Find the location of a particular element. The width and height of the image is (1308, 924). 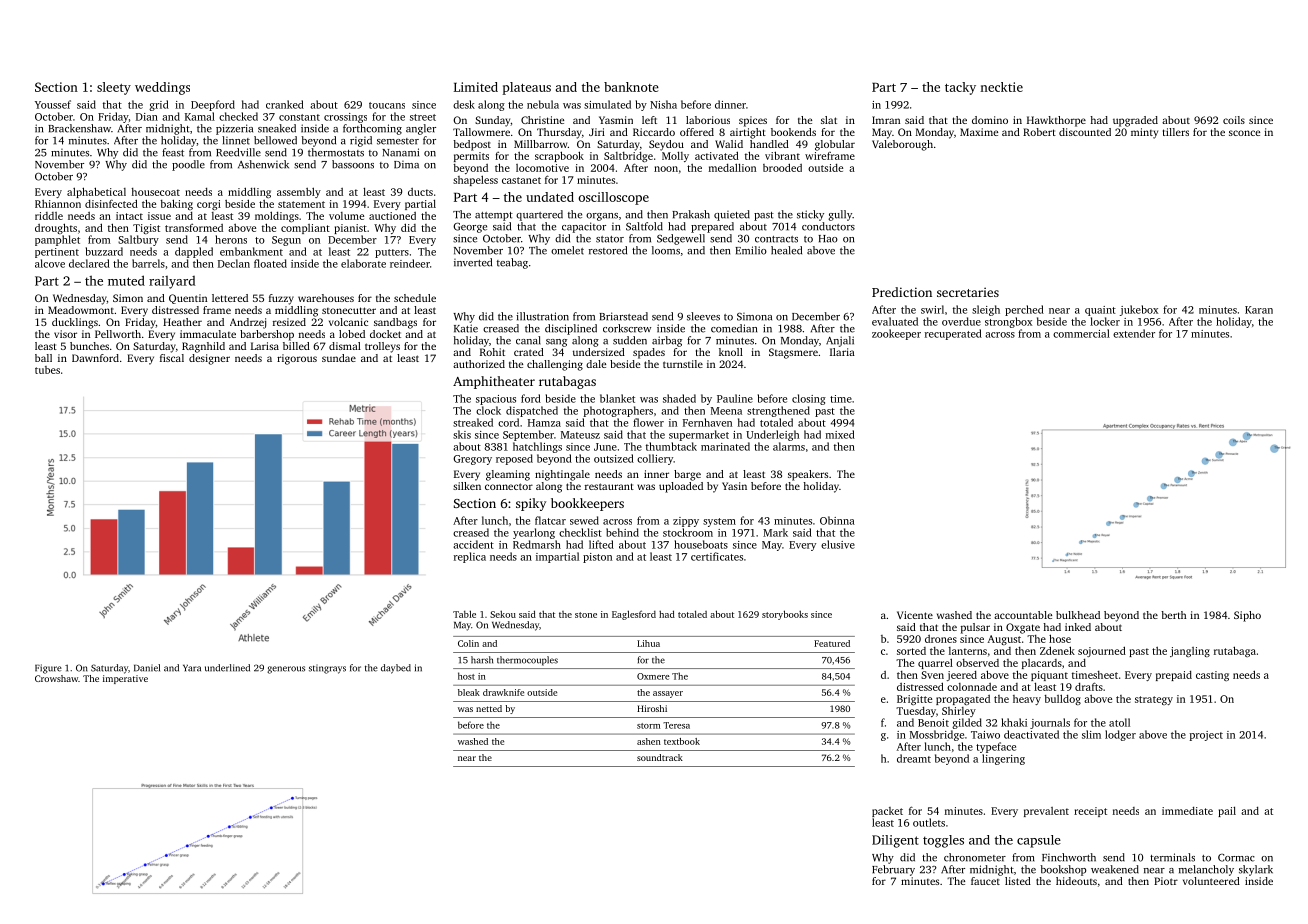

Figure is located at coordinates (48, 669).
